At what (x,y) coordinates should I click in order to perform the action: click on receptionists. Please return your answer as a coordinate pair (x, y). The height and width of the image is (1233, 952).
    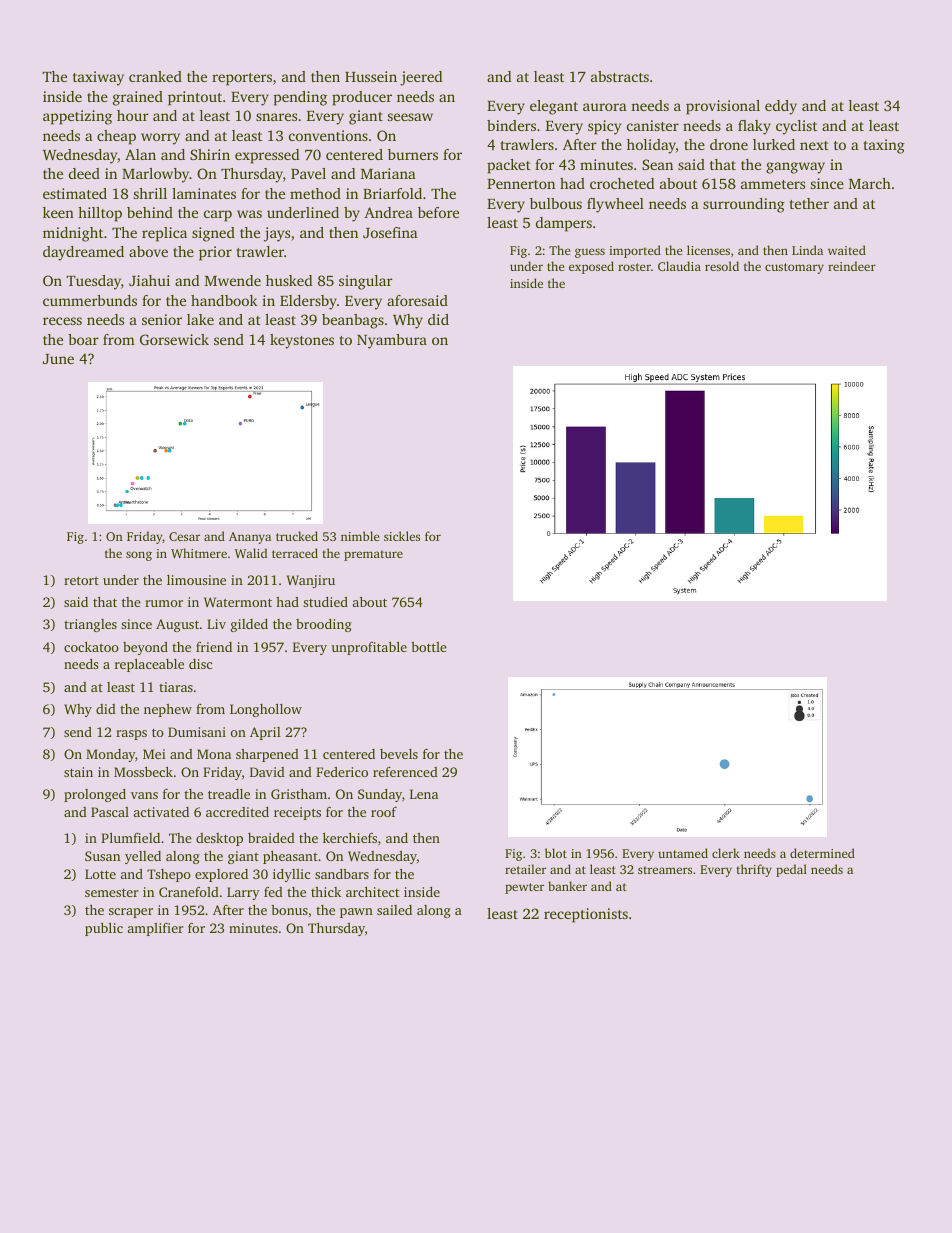
    Looking at the image, I should click on (586, 915).
